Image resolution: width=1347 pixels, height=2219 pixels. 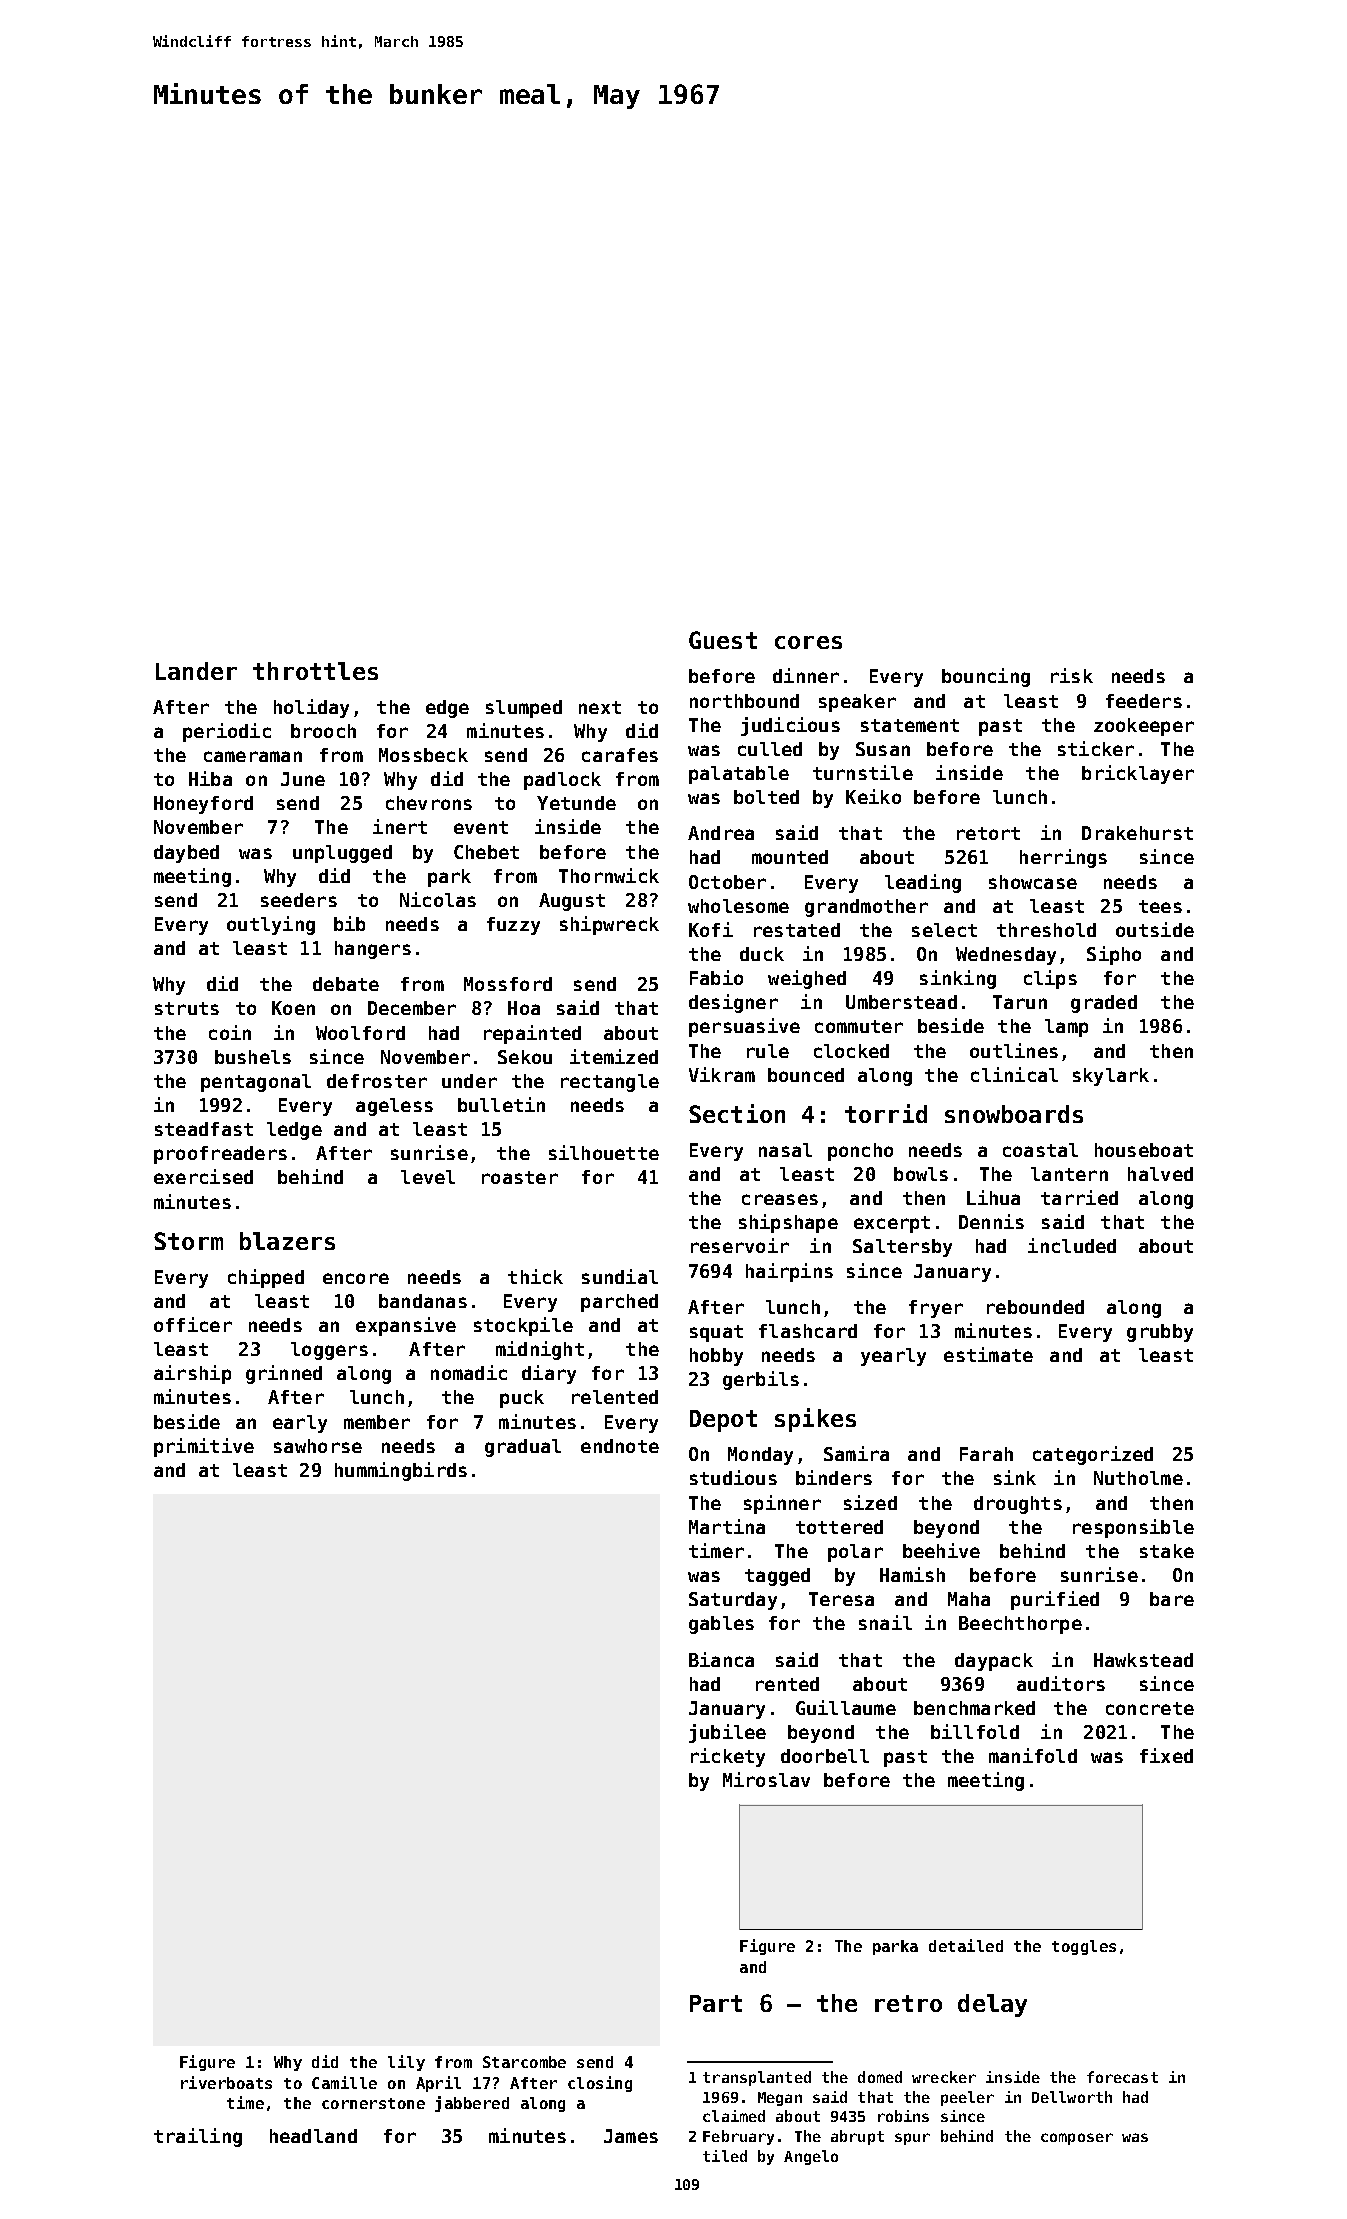 What do you see at coordinates (600, 707) in the image?
I see `next` at bounding box center [600, 707].
